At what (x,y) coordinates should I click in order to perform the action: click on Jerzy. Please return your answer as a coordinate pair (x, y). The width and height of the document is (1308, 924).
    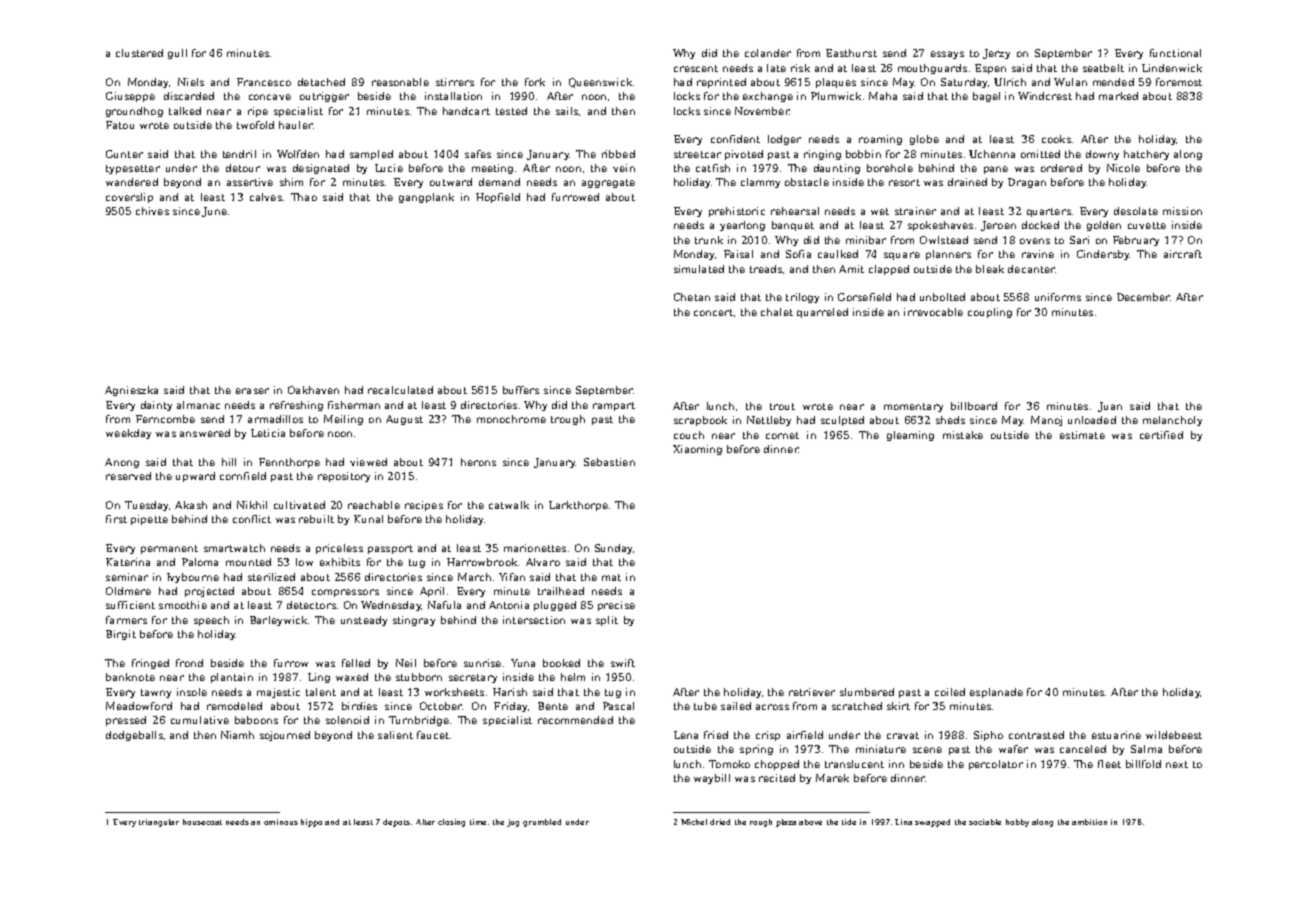
    Looking at the image, I should click on (996, 54).
